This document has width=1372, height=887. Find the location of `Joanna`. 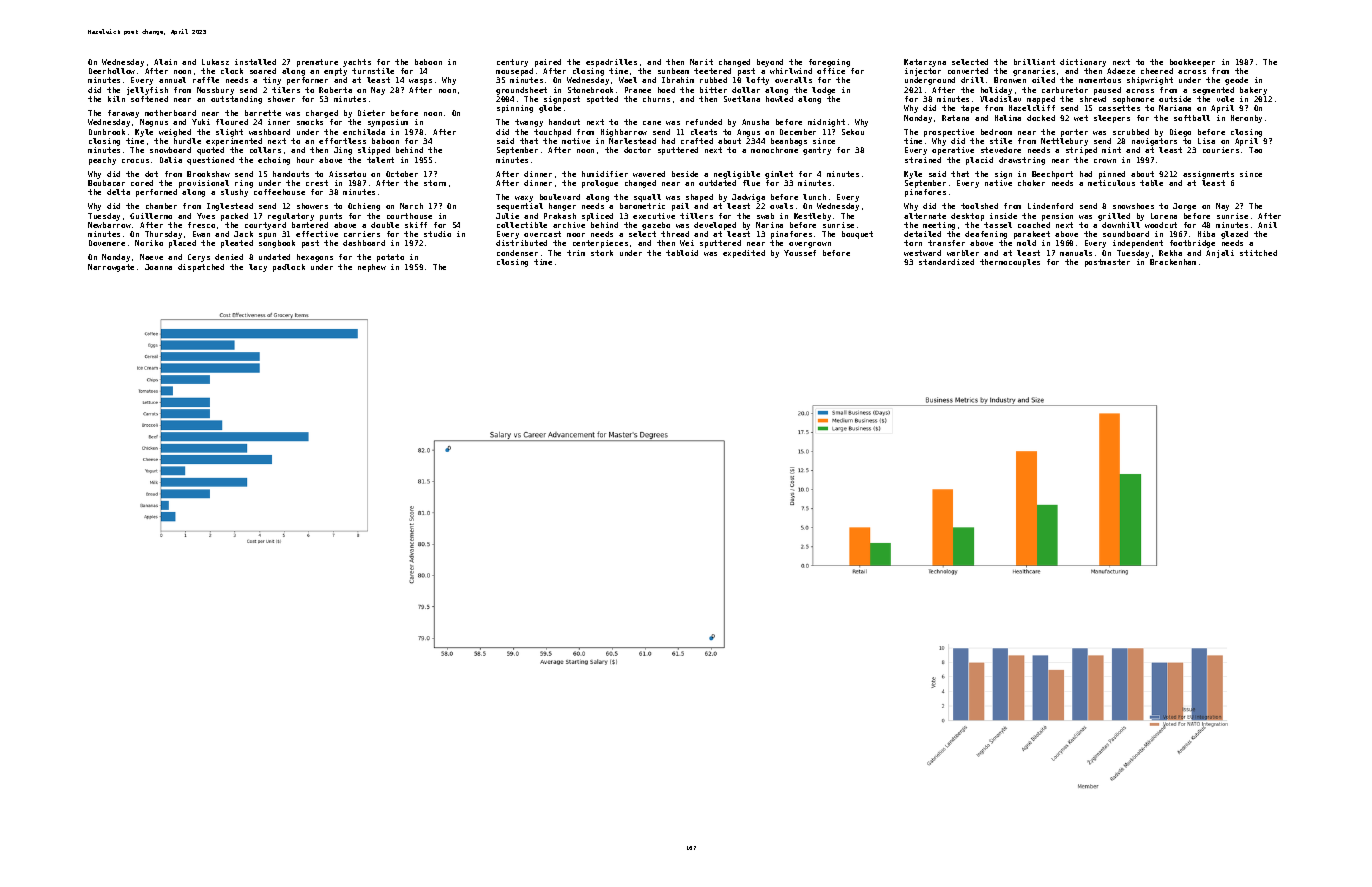

Joanna is located at coordinates (158, 267).
